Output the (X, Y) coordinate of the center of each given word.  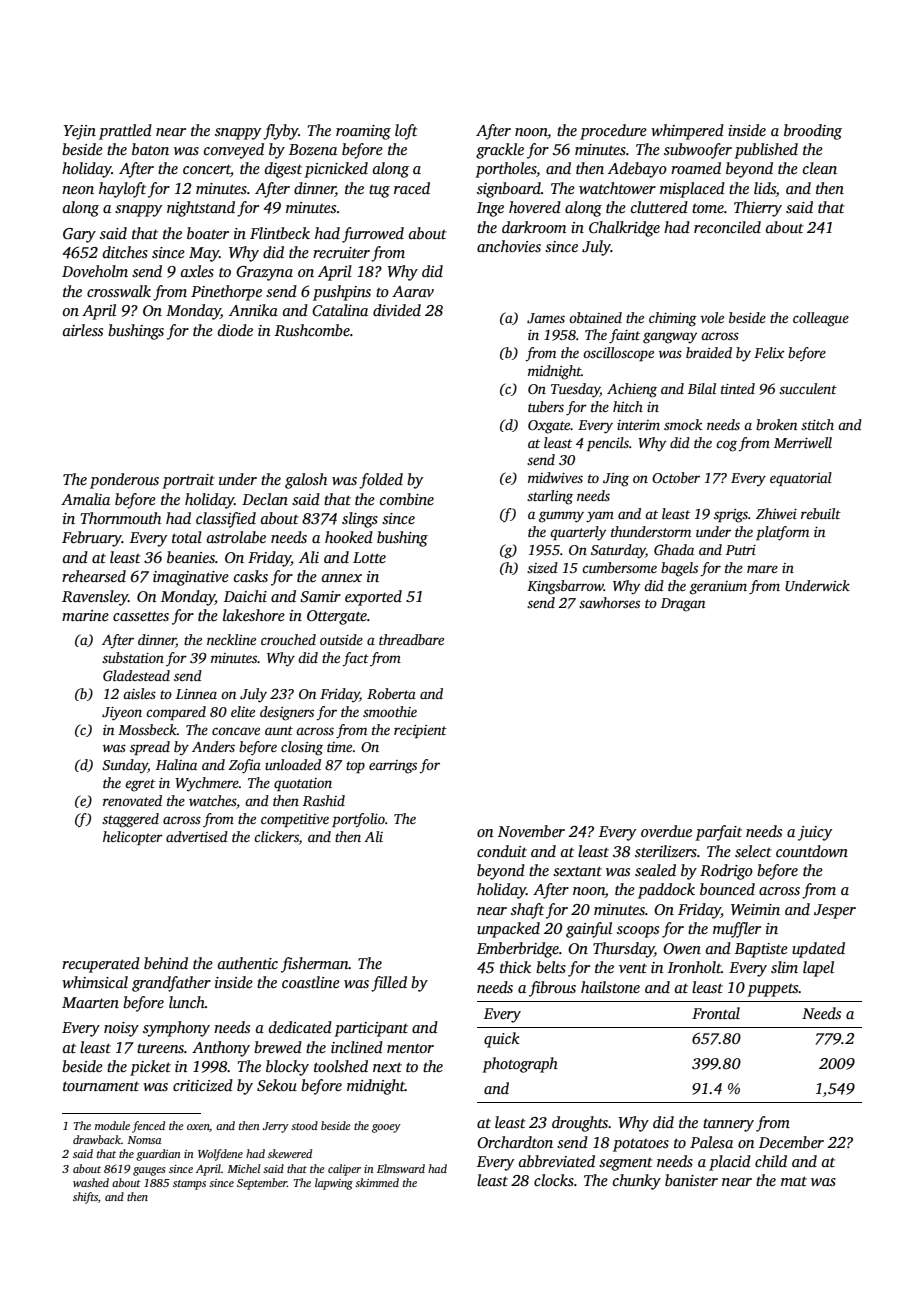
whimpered (687, 132)
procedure (613, 132)
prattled (125, 132)
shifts (85, 1198)
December (791, 1142)
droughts (580, 1124)
